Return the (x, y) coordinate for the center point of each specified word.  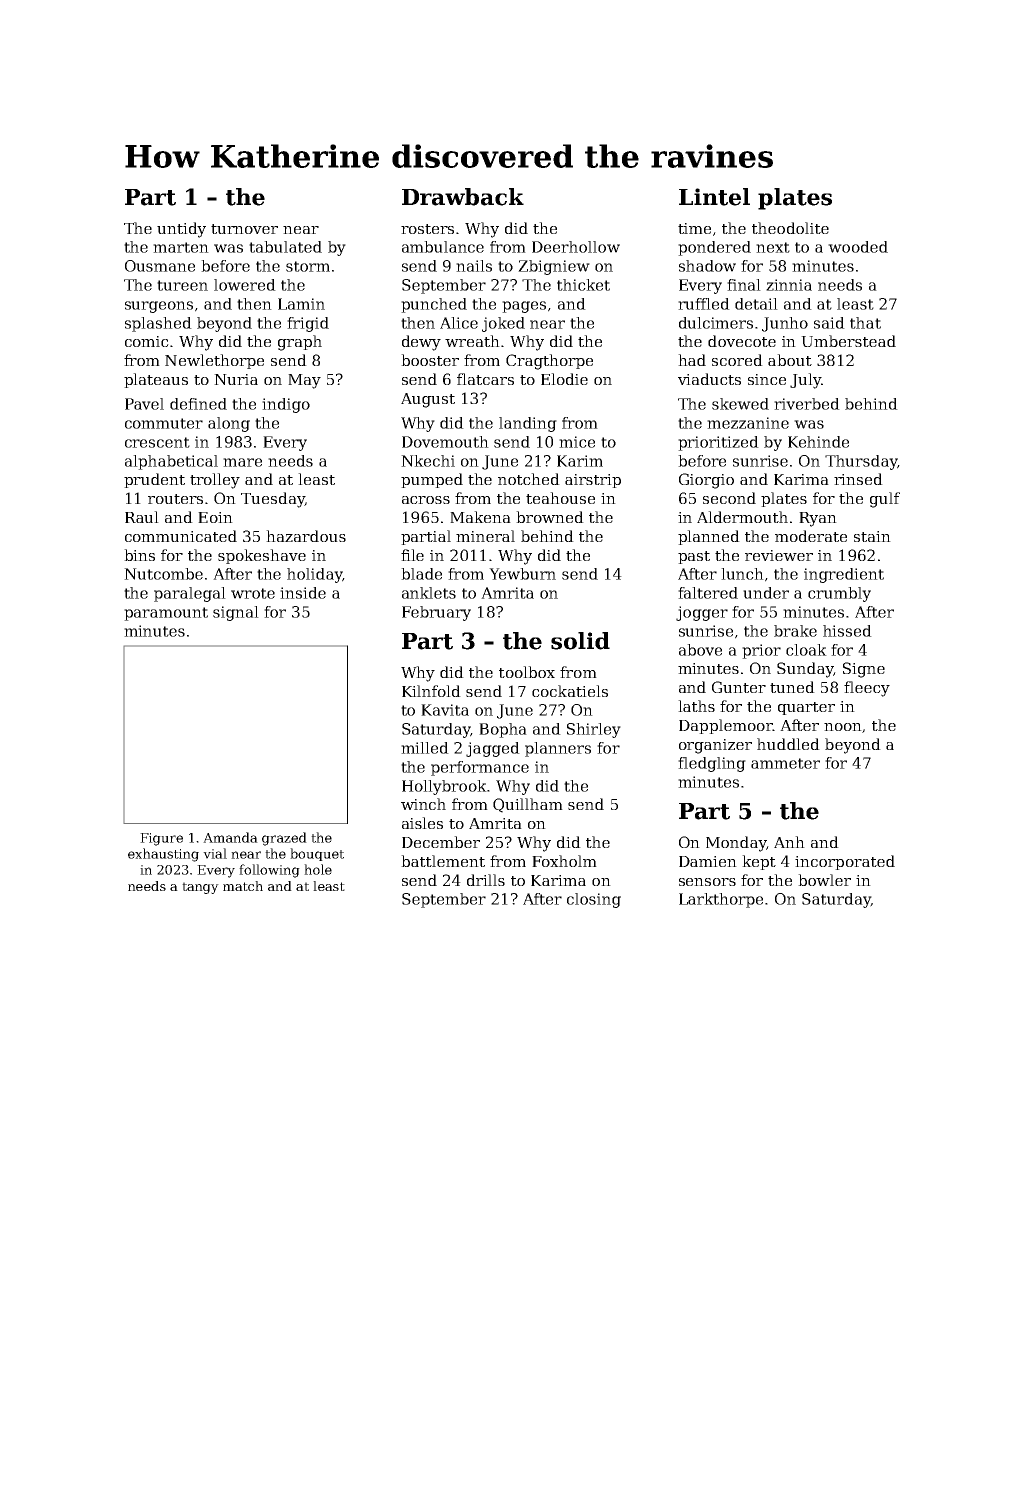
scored (737, 360)
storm (308, 266)
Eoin (215, 517)
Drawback (463, 197)
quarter (806, 708)
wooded (858, 247)
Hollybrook (444, 787)
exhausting (163, 855)
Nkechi (428, 461)
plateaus (156, 380)
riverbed (807, 404)
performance (480, 768)
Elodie (564, 379)
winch (423, 804)
